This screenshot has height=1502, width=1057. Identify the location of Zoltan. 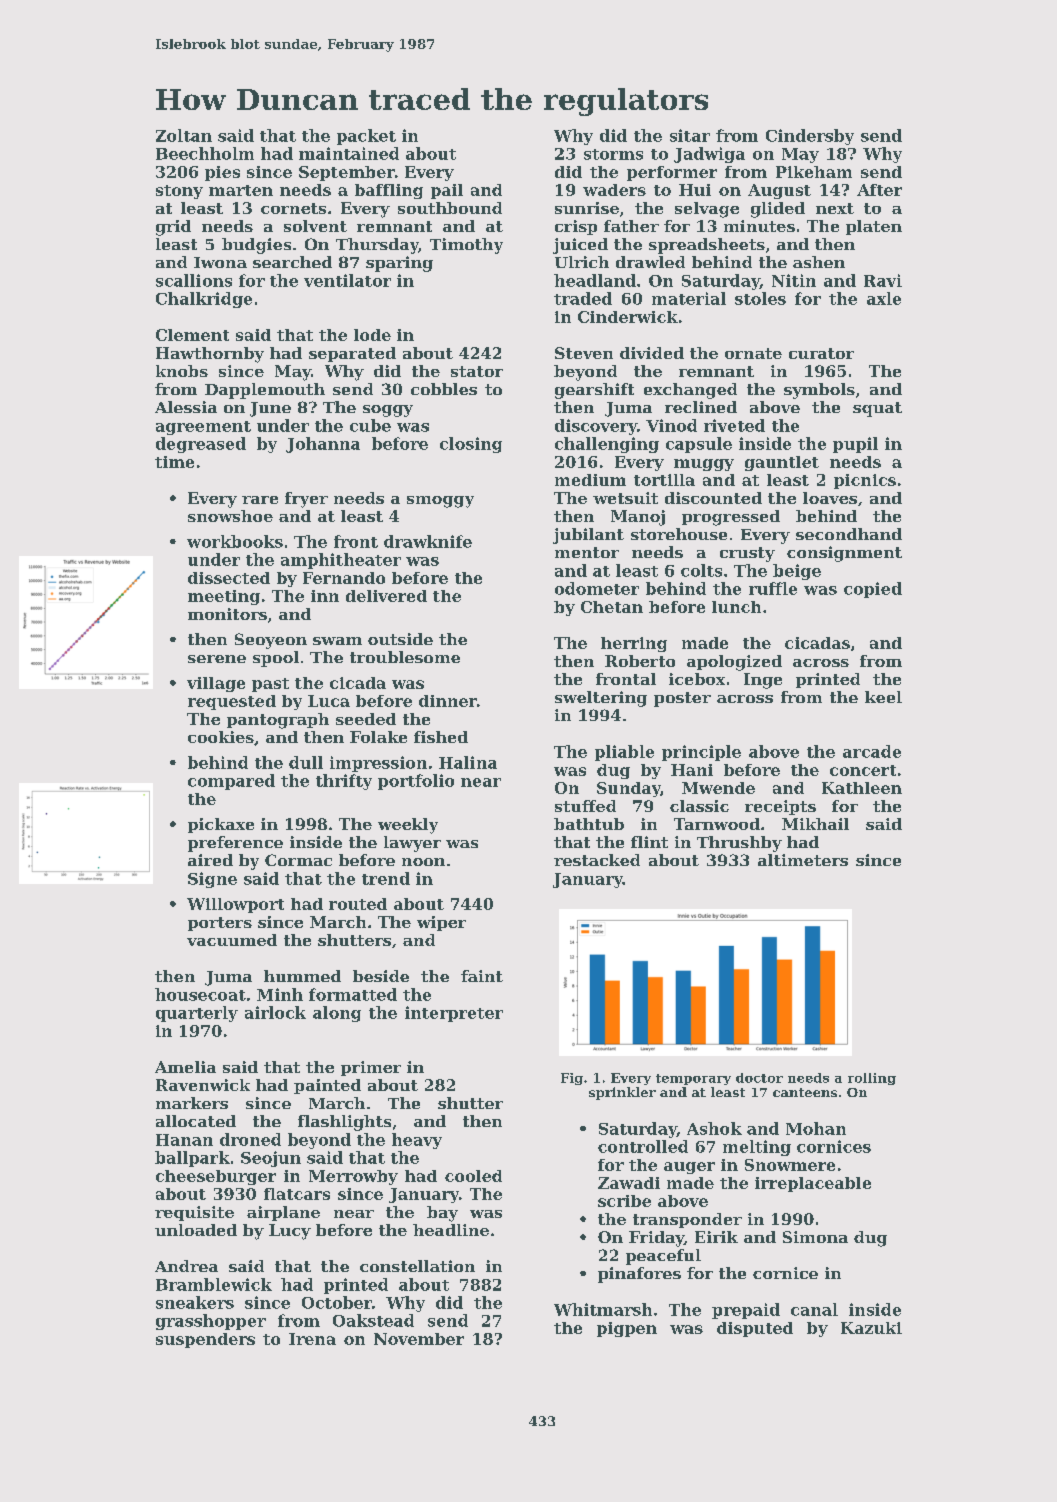
(184, 135).
